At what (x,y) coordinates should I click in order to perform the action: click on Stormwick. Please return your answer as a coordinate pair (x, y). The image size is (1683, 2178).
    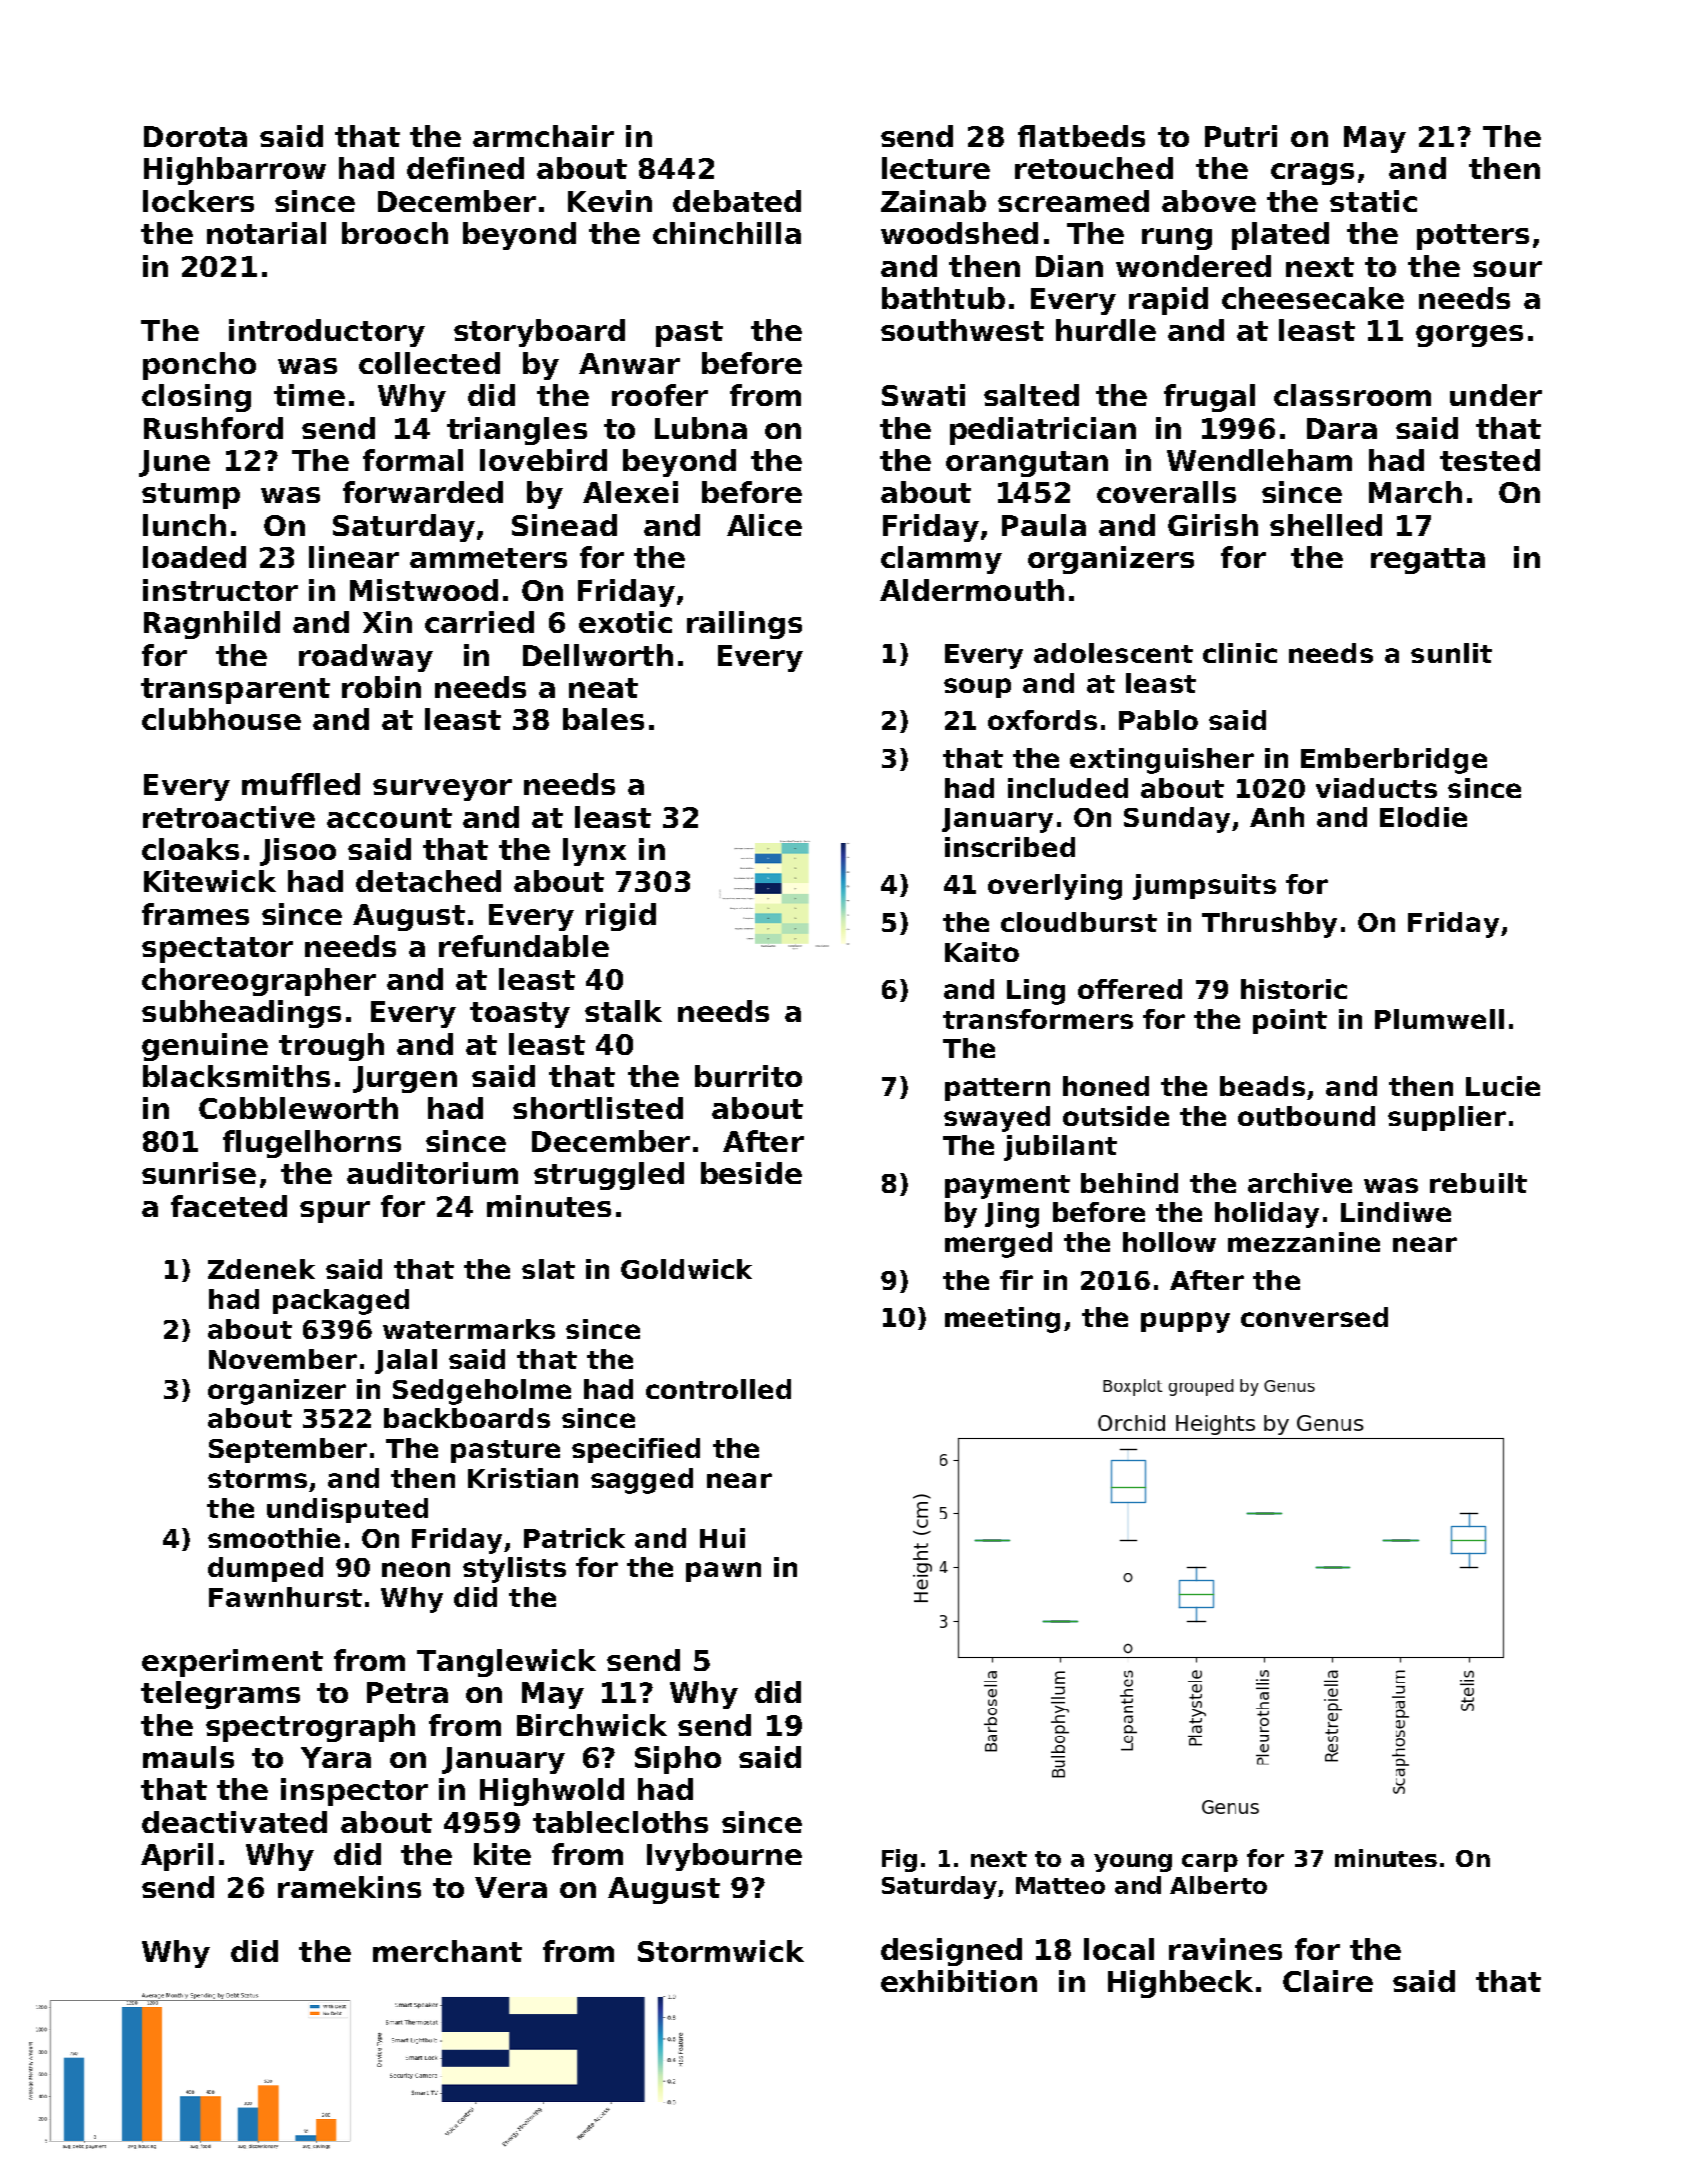
    Looking at the image, I should click on (721, 1951).
